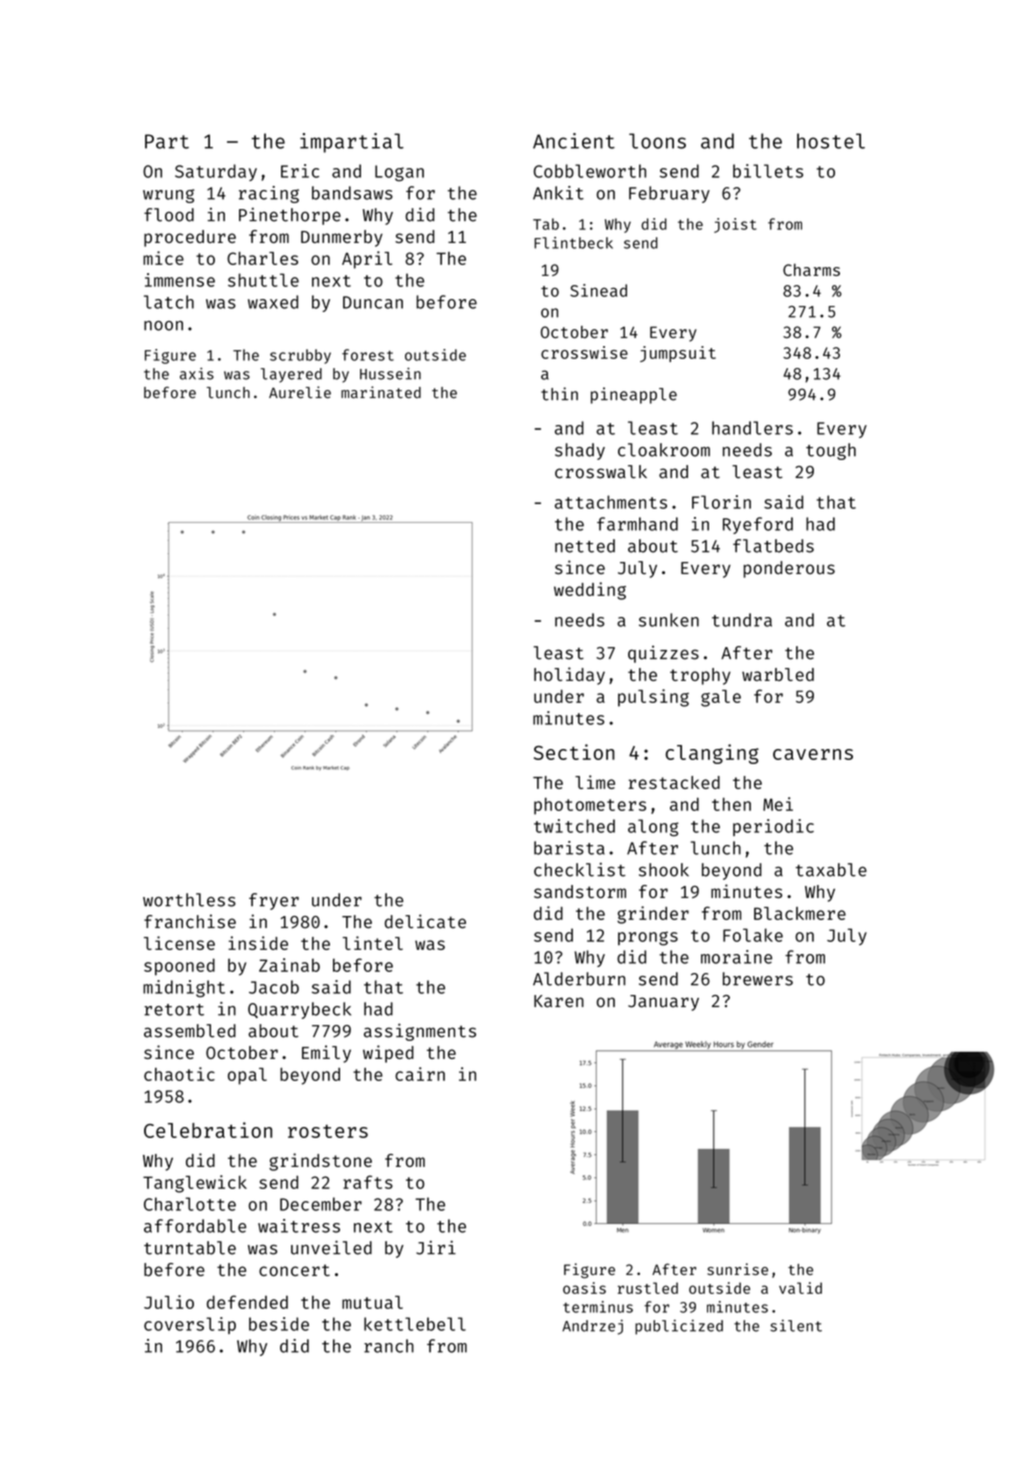  What do you see at coordinates (592, 1327) in the screenshot?
I see `Andrzej` at bounding box center [592, 1327].
